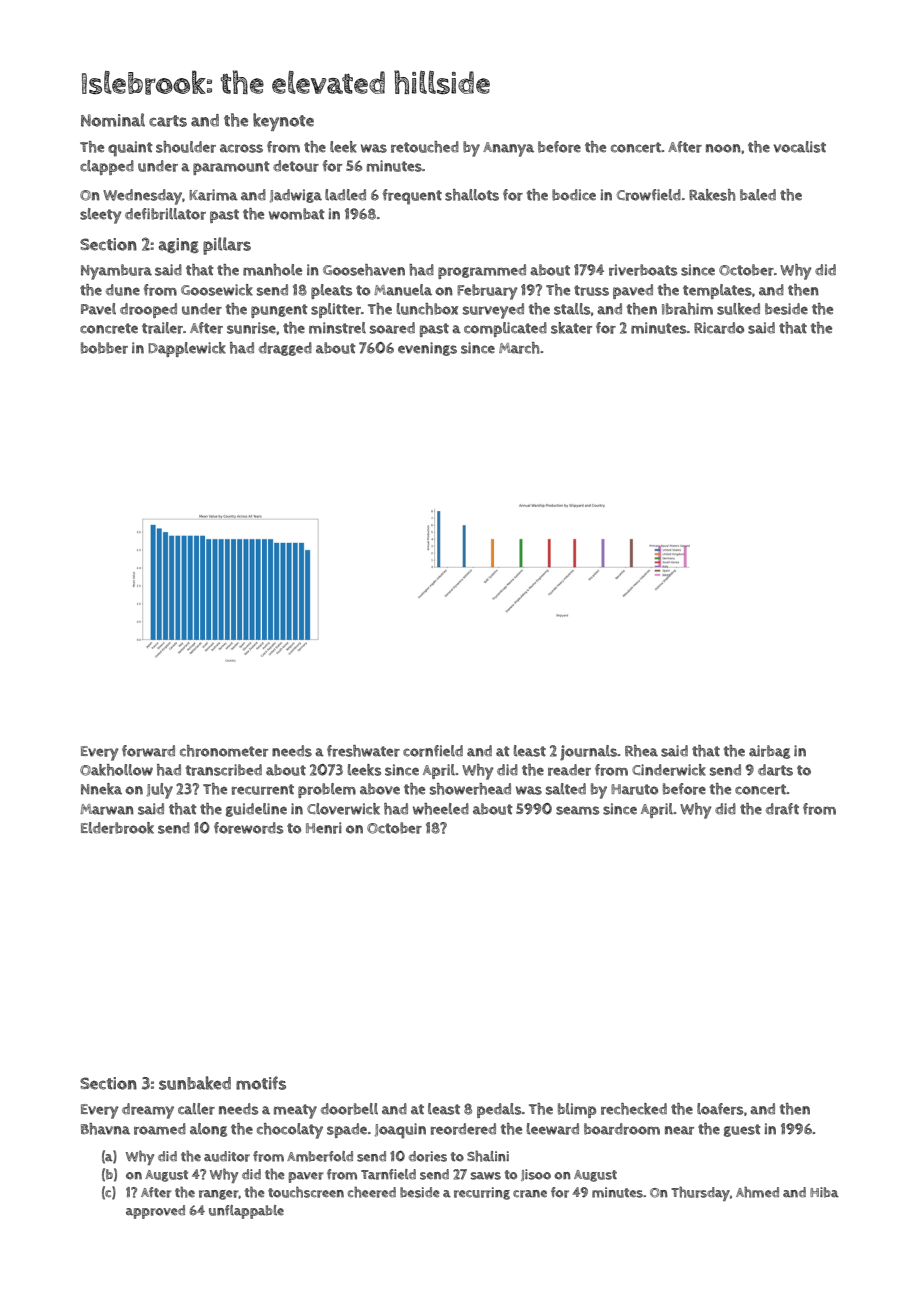 The height and width of the document is (1308, 924). What do you see at coordinates (105, 1129) in the document?
I see `Bhavna` at bounding box center [105, 1129].
